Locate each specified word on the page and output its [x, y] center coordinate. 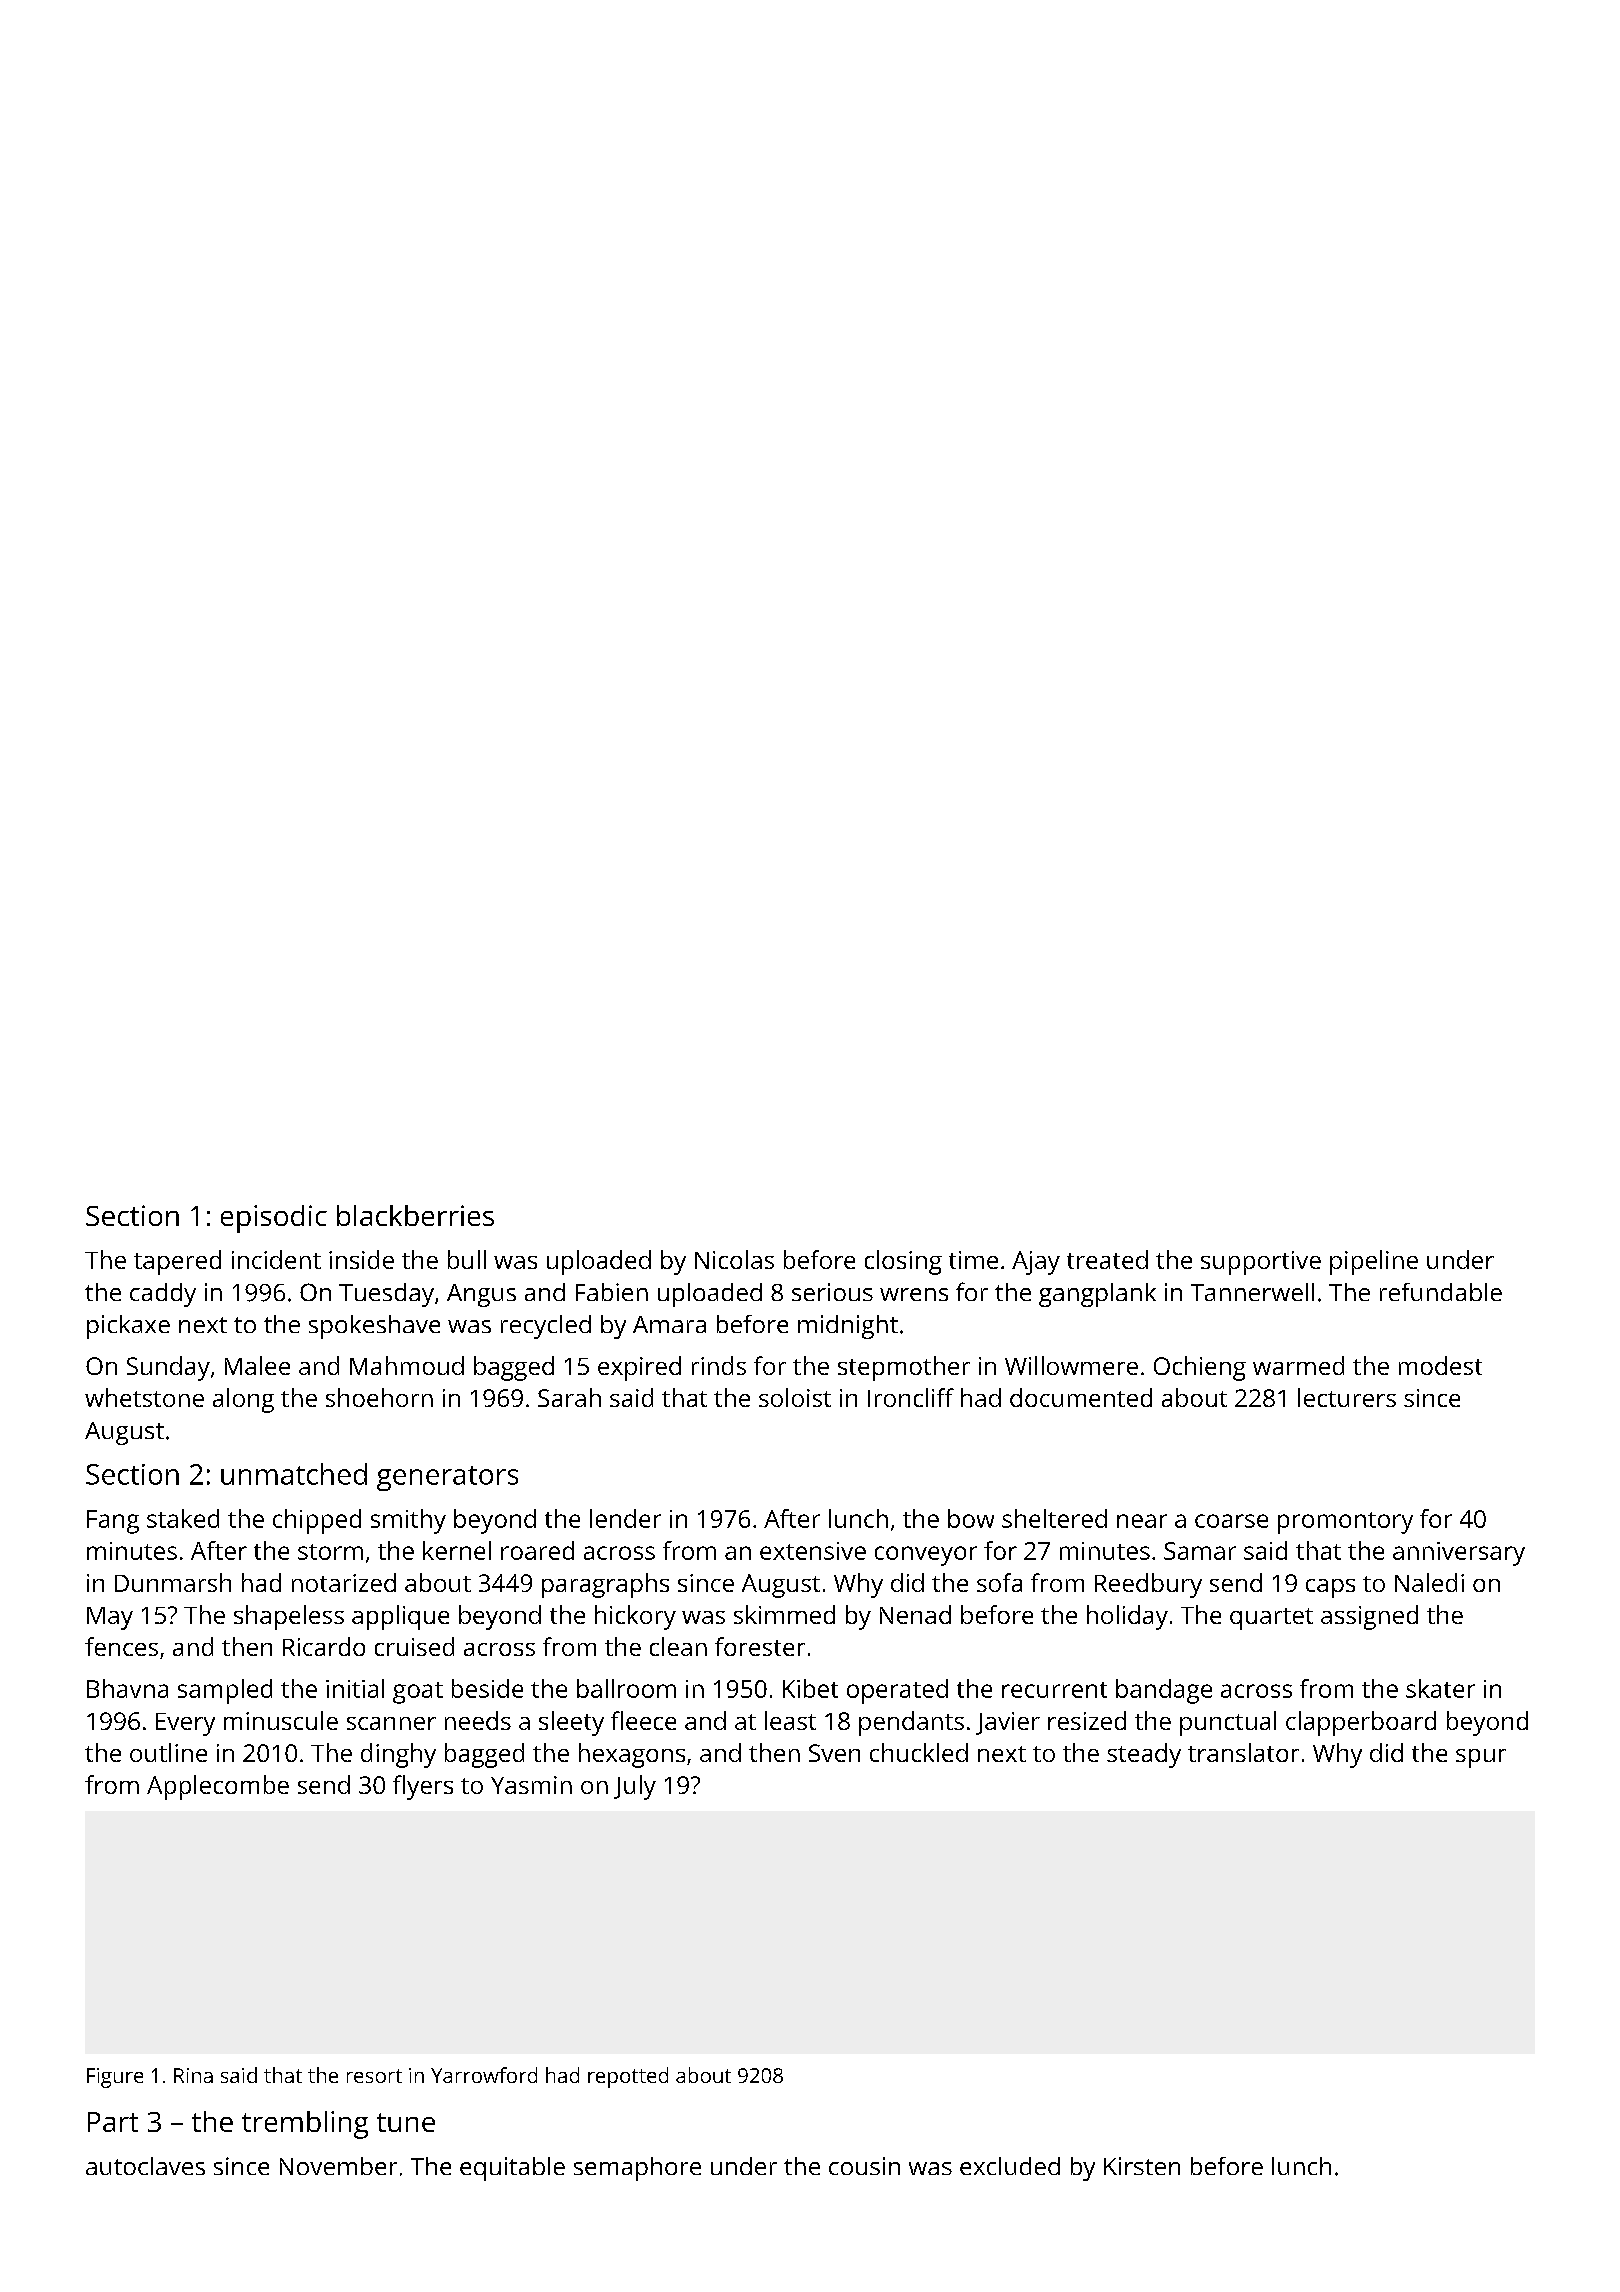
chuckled [919, 1752]
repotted [628, 2077]
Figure [115, 2078]
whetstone [144, 1397]
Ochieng [1200, 1368]
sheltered [1054, 1518]
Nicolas [734, 1259]
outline [168, 1752]
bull [467, 1259]
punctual [1228, 1723]
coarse [1231, 1521]
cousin [864, 2166]
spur [1481, 1758]
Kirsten [1142, 2166]
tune [406, 2122]
